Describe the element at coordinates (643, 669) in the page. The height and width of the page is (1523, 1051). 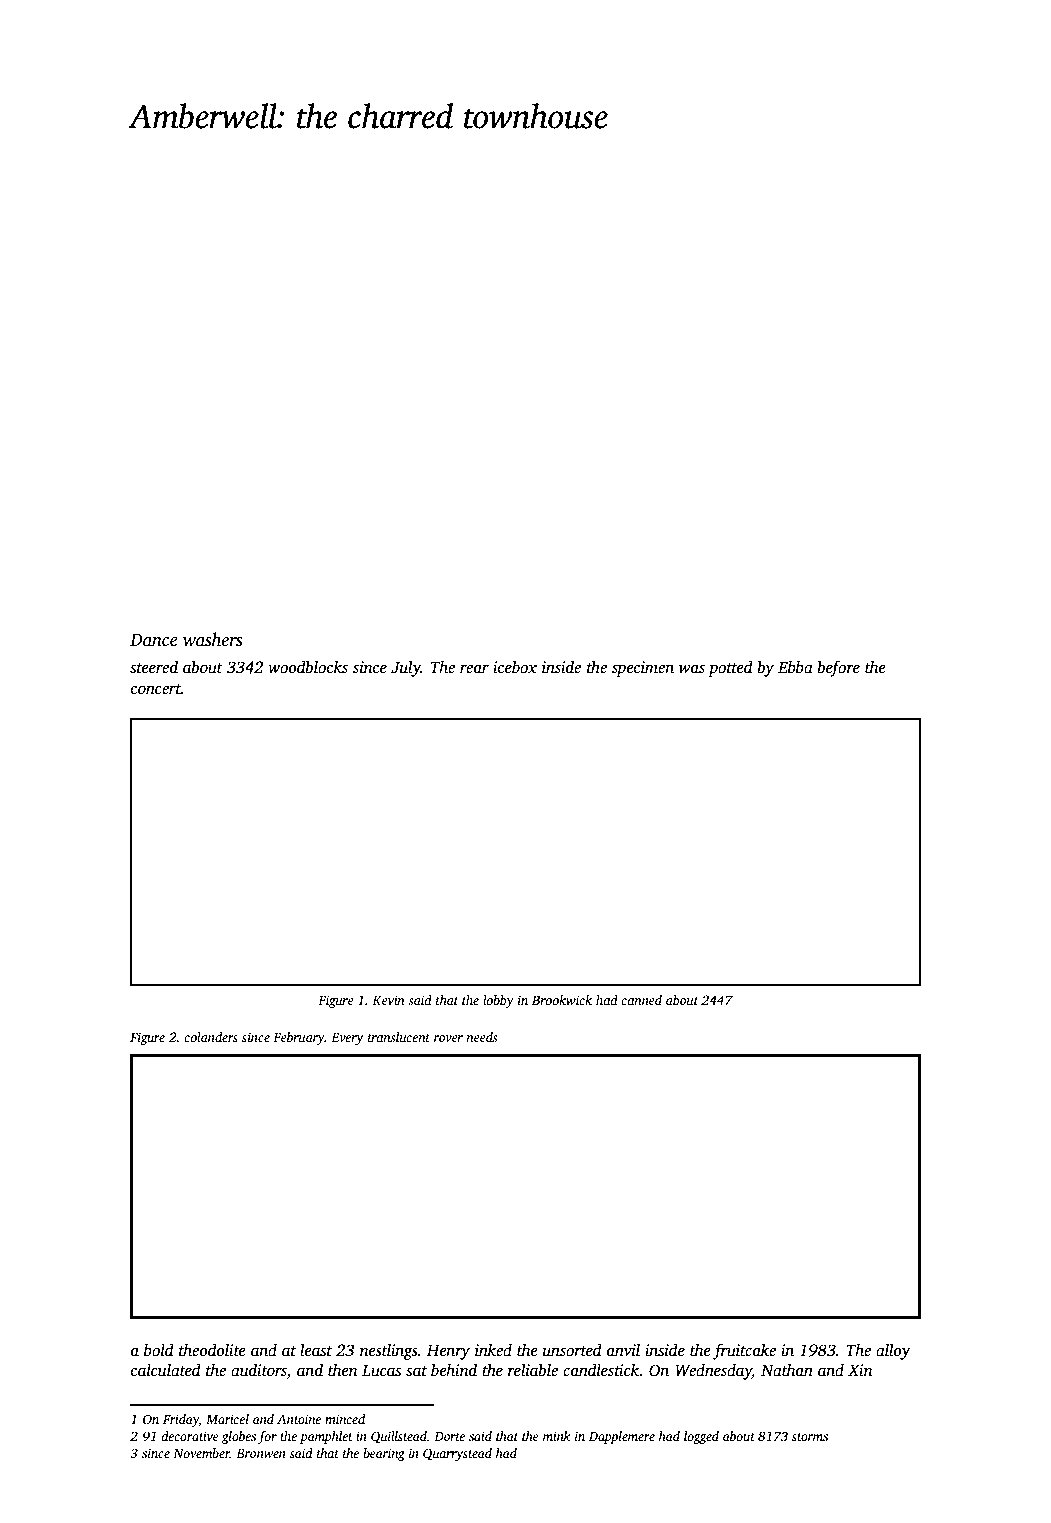
I see `specimen` at that location.
